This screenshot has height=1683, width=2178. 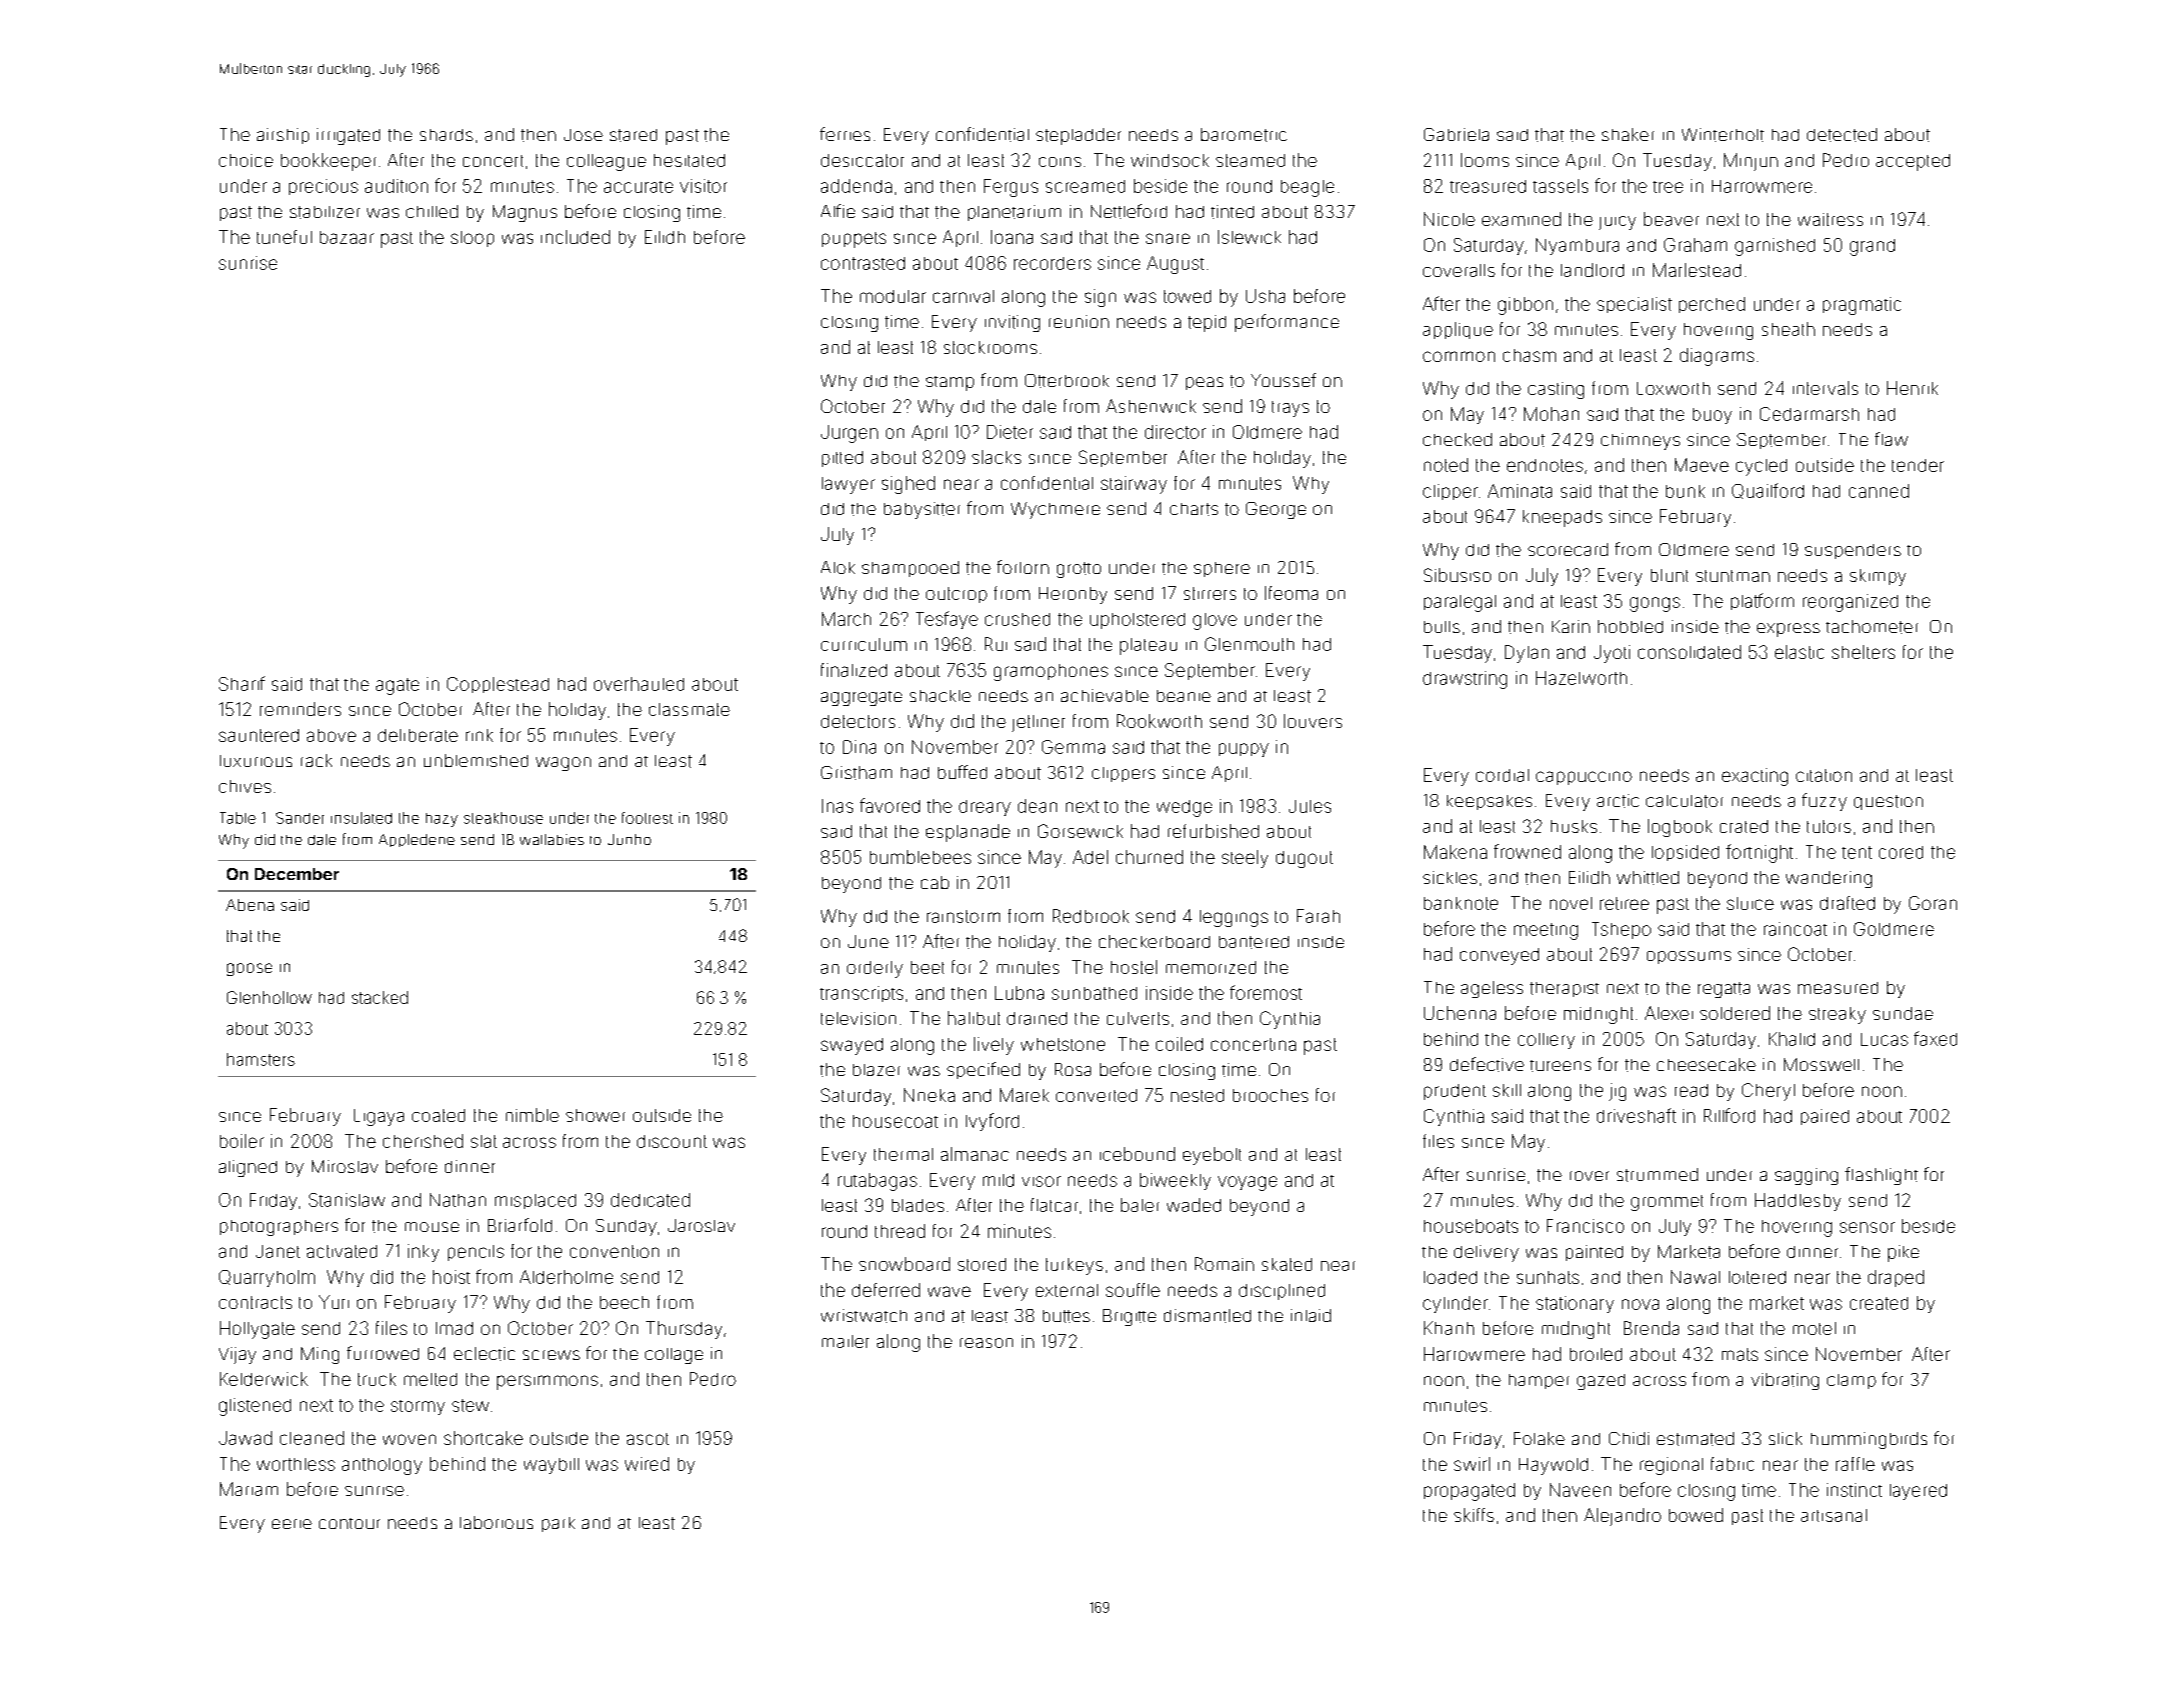 What do you see at coordinates (856, 186) in the screenshot?
I see `addenda` at bounding box center [856, 186].
